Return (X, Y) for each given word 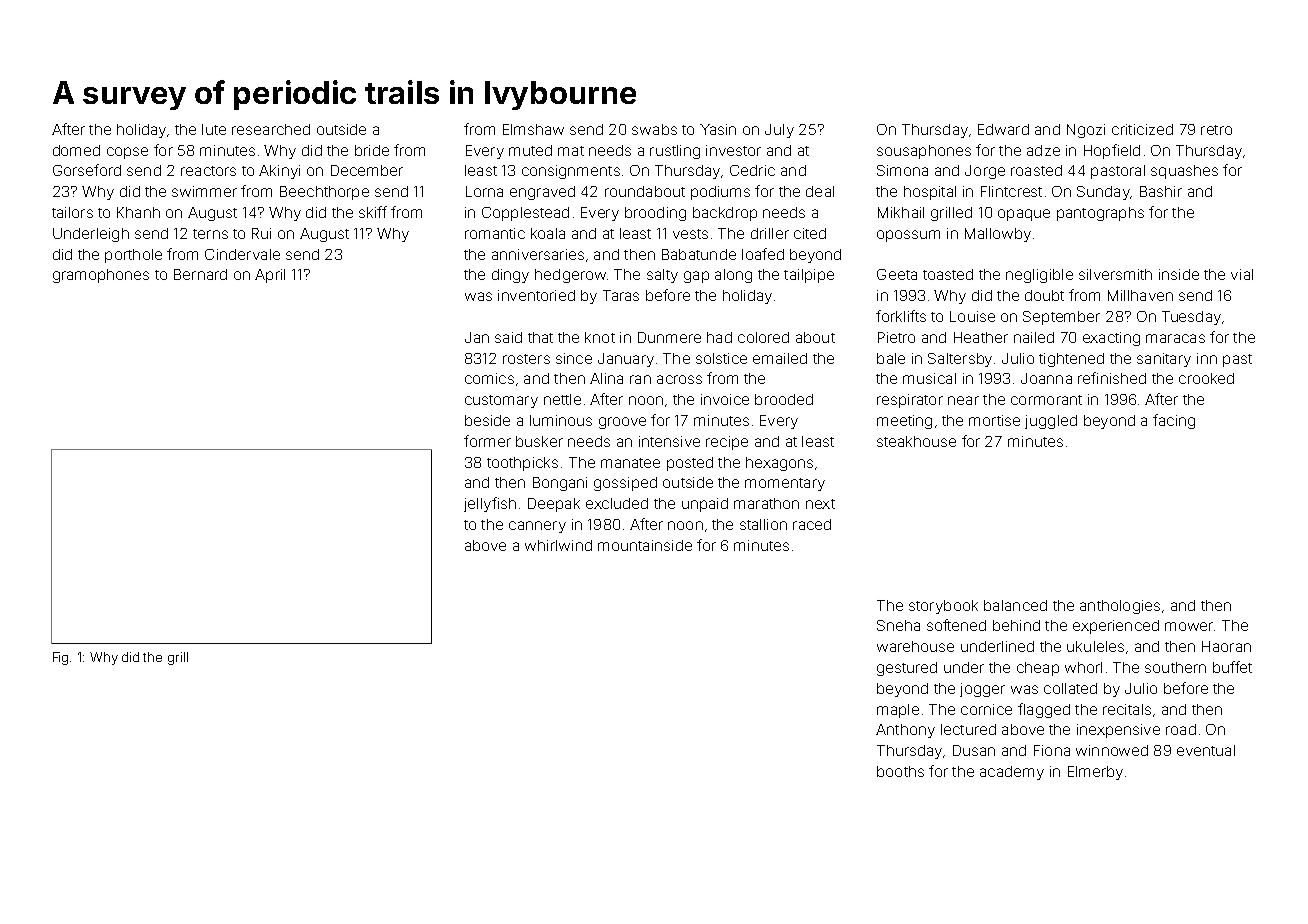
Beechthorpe (324, 193)
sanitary (1164, 360)
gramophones (101, 276)
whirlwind (558, 545)
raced (812, 524)
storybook (943, 607)
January (626, 360)
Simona (902, 170)
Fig (60, 658)
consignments (571, 172)
